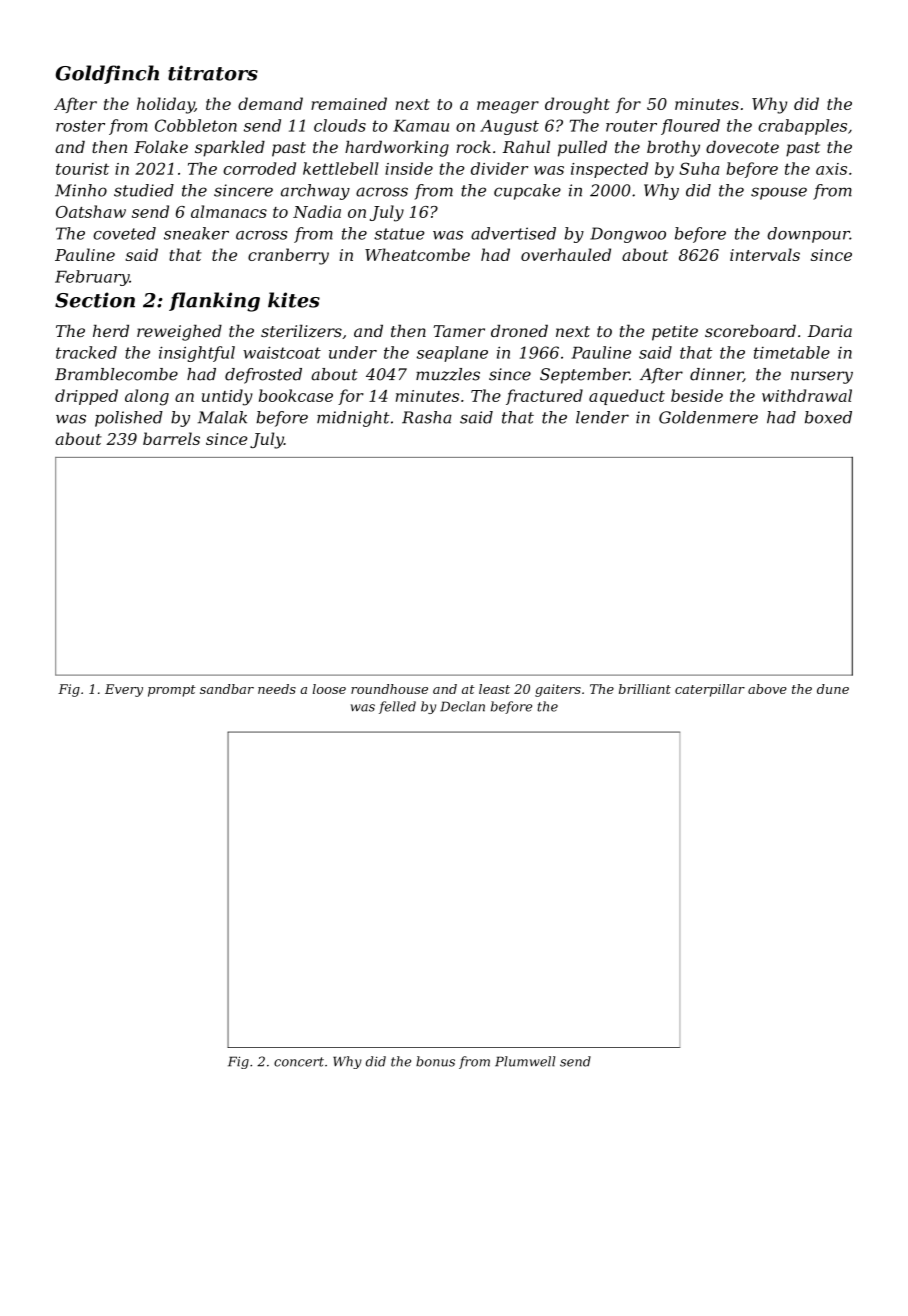  What do you see at coordinates (124, 233) in the document?
I see `coveted` at bounding box center [124, 233].
